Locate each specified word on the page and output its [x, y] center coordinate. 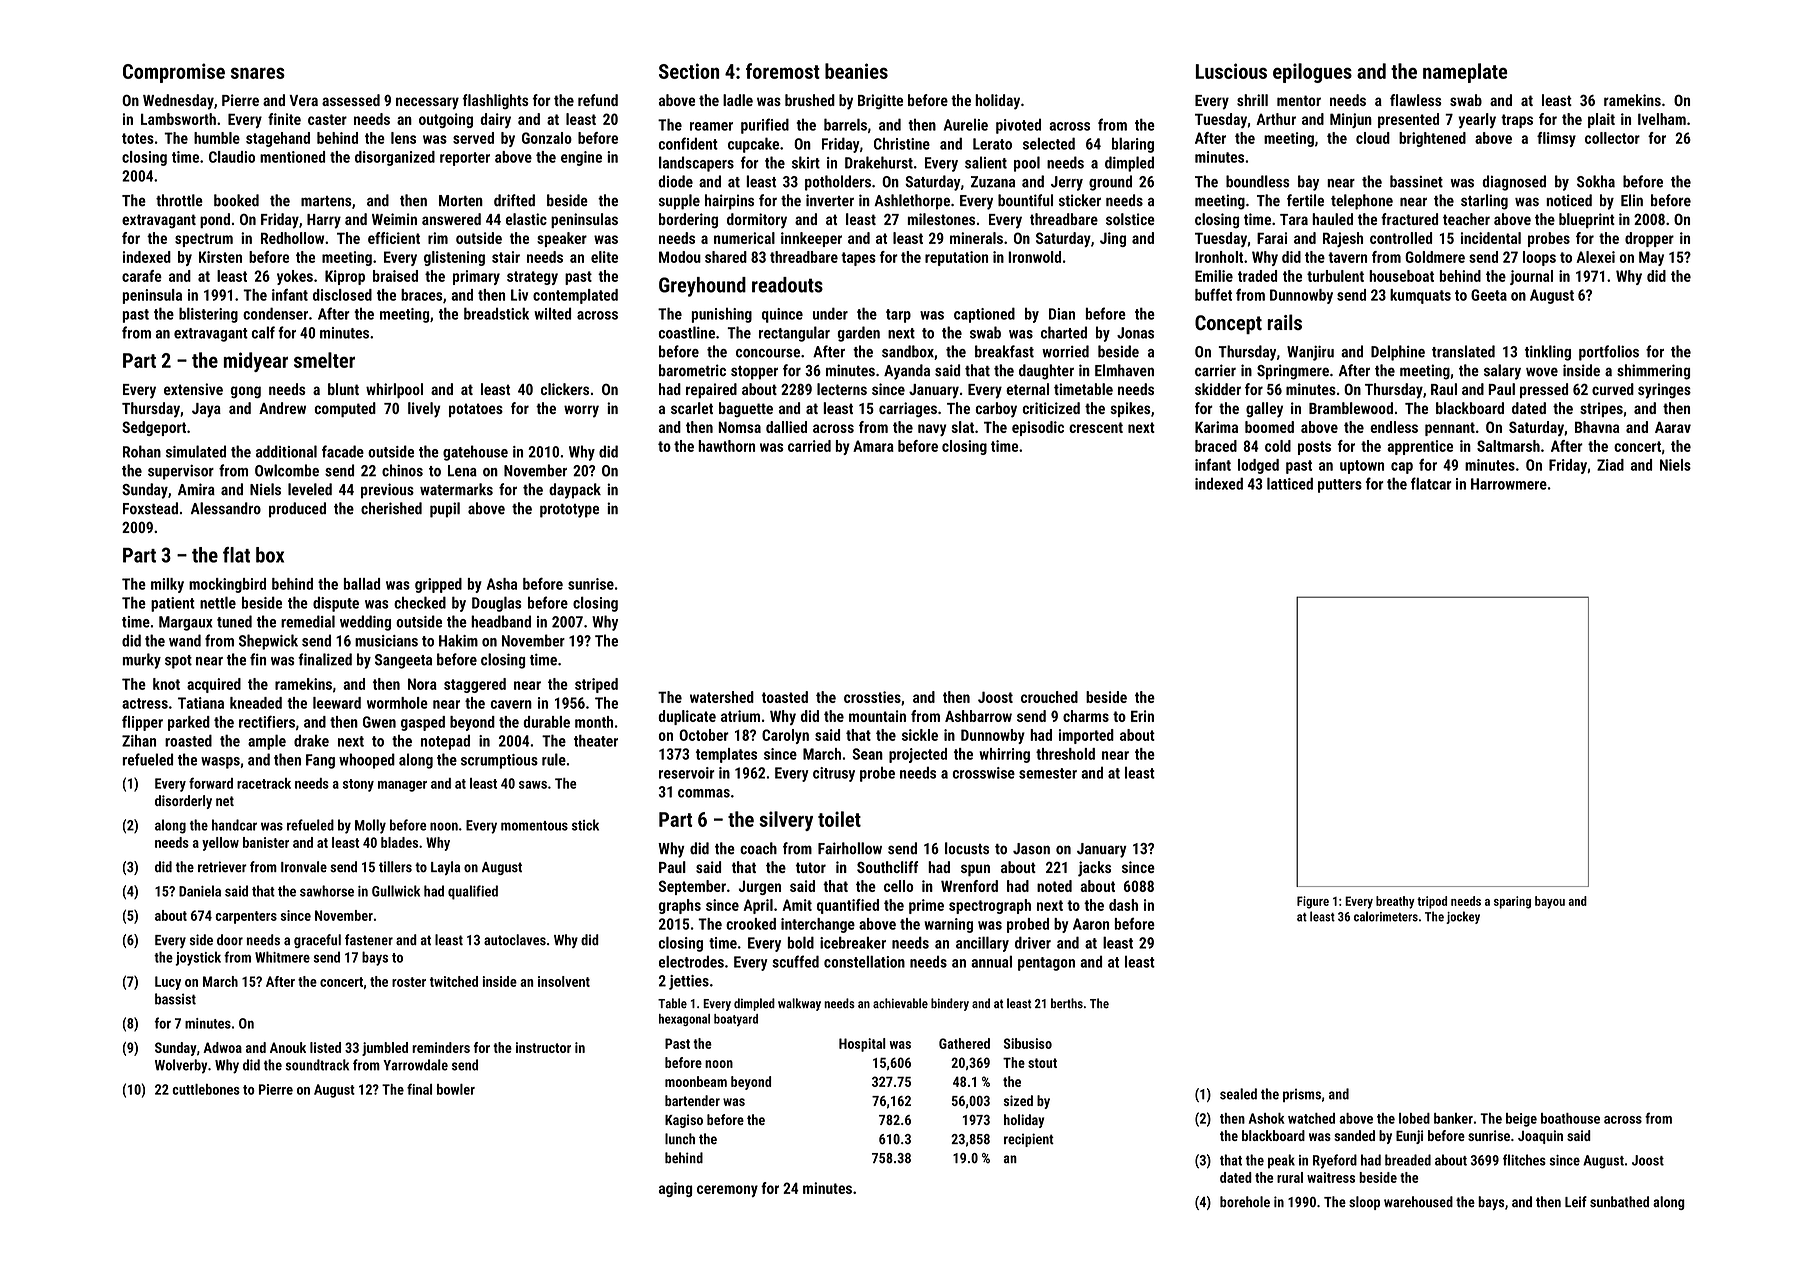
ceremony [727, 1191]
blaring [1133, 145]
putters [1340, 486]
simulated [196, 451]
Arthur [1276, 119]
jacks [1094, 869]
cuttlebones [206, 1089]
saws [533, 785]
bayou [1550, 902]
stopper [754, 373]
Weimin [394, 219]
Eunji [1409, 1137]
